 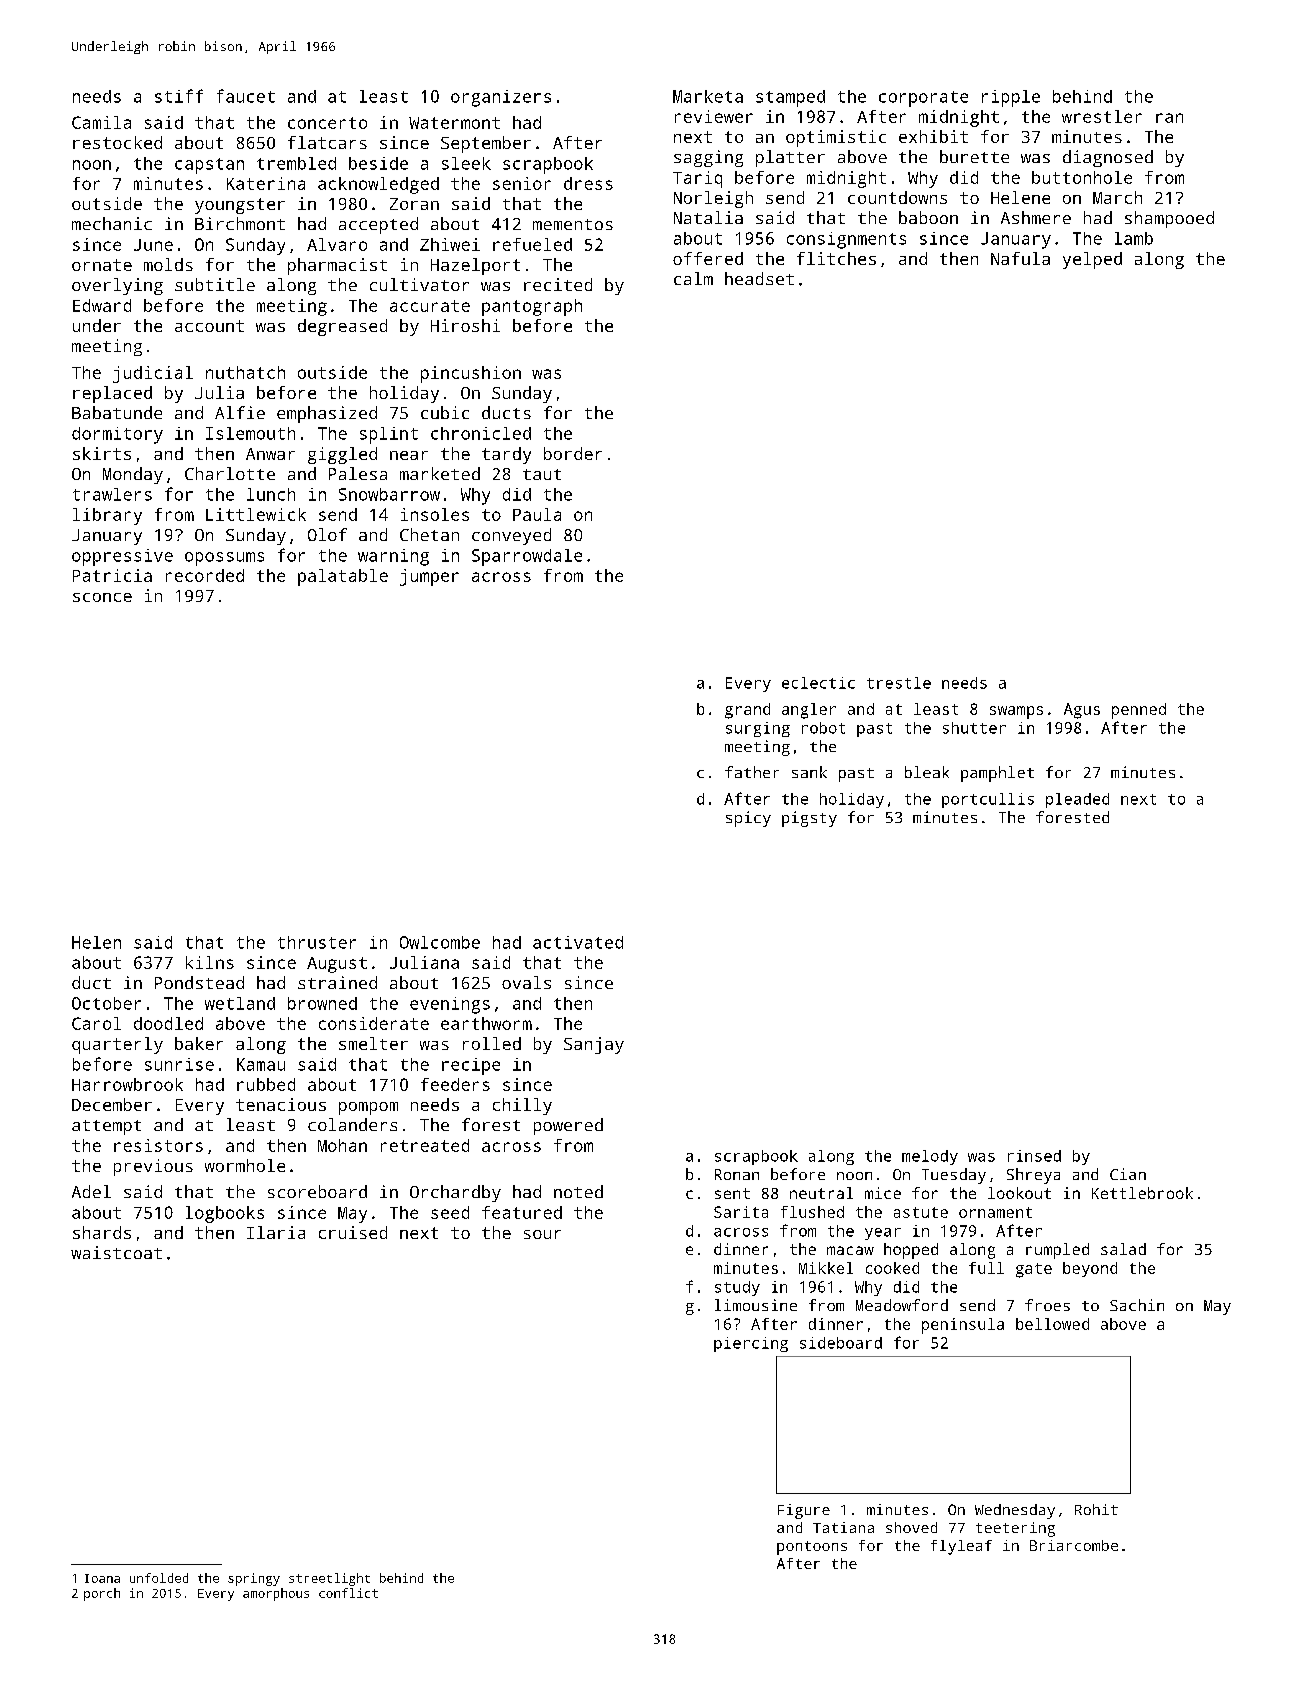 What do you see at coordinates (501, 98) in the screenshot?
I see `organizers` at bounding box center [501, 98].
